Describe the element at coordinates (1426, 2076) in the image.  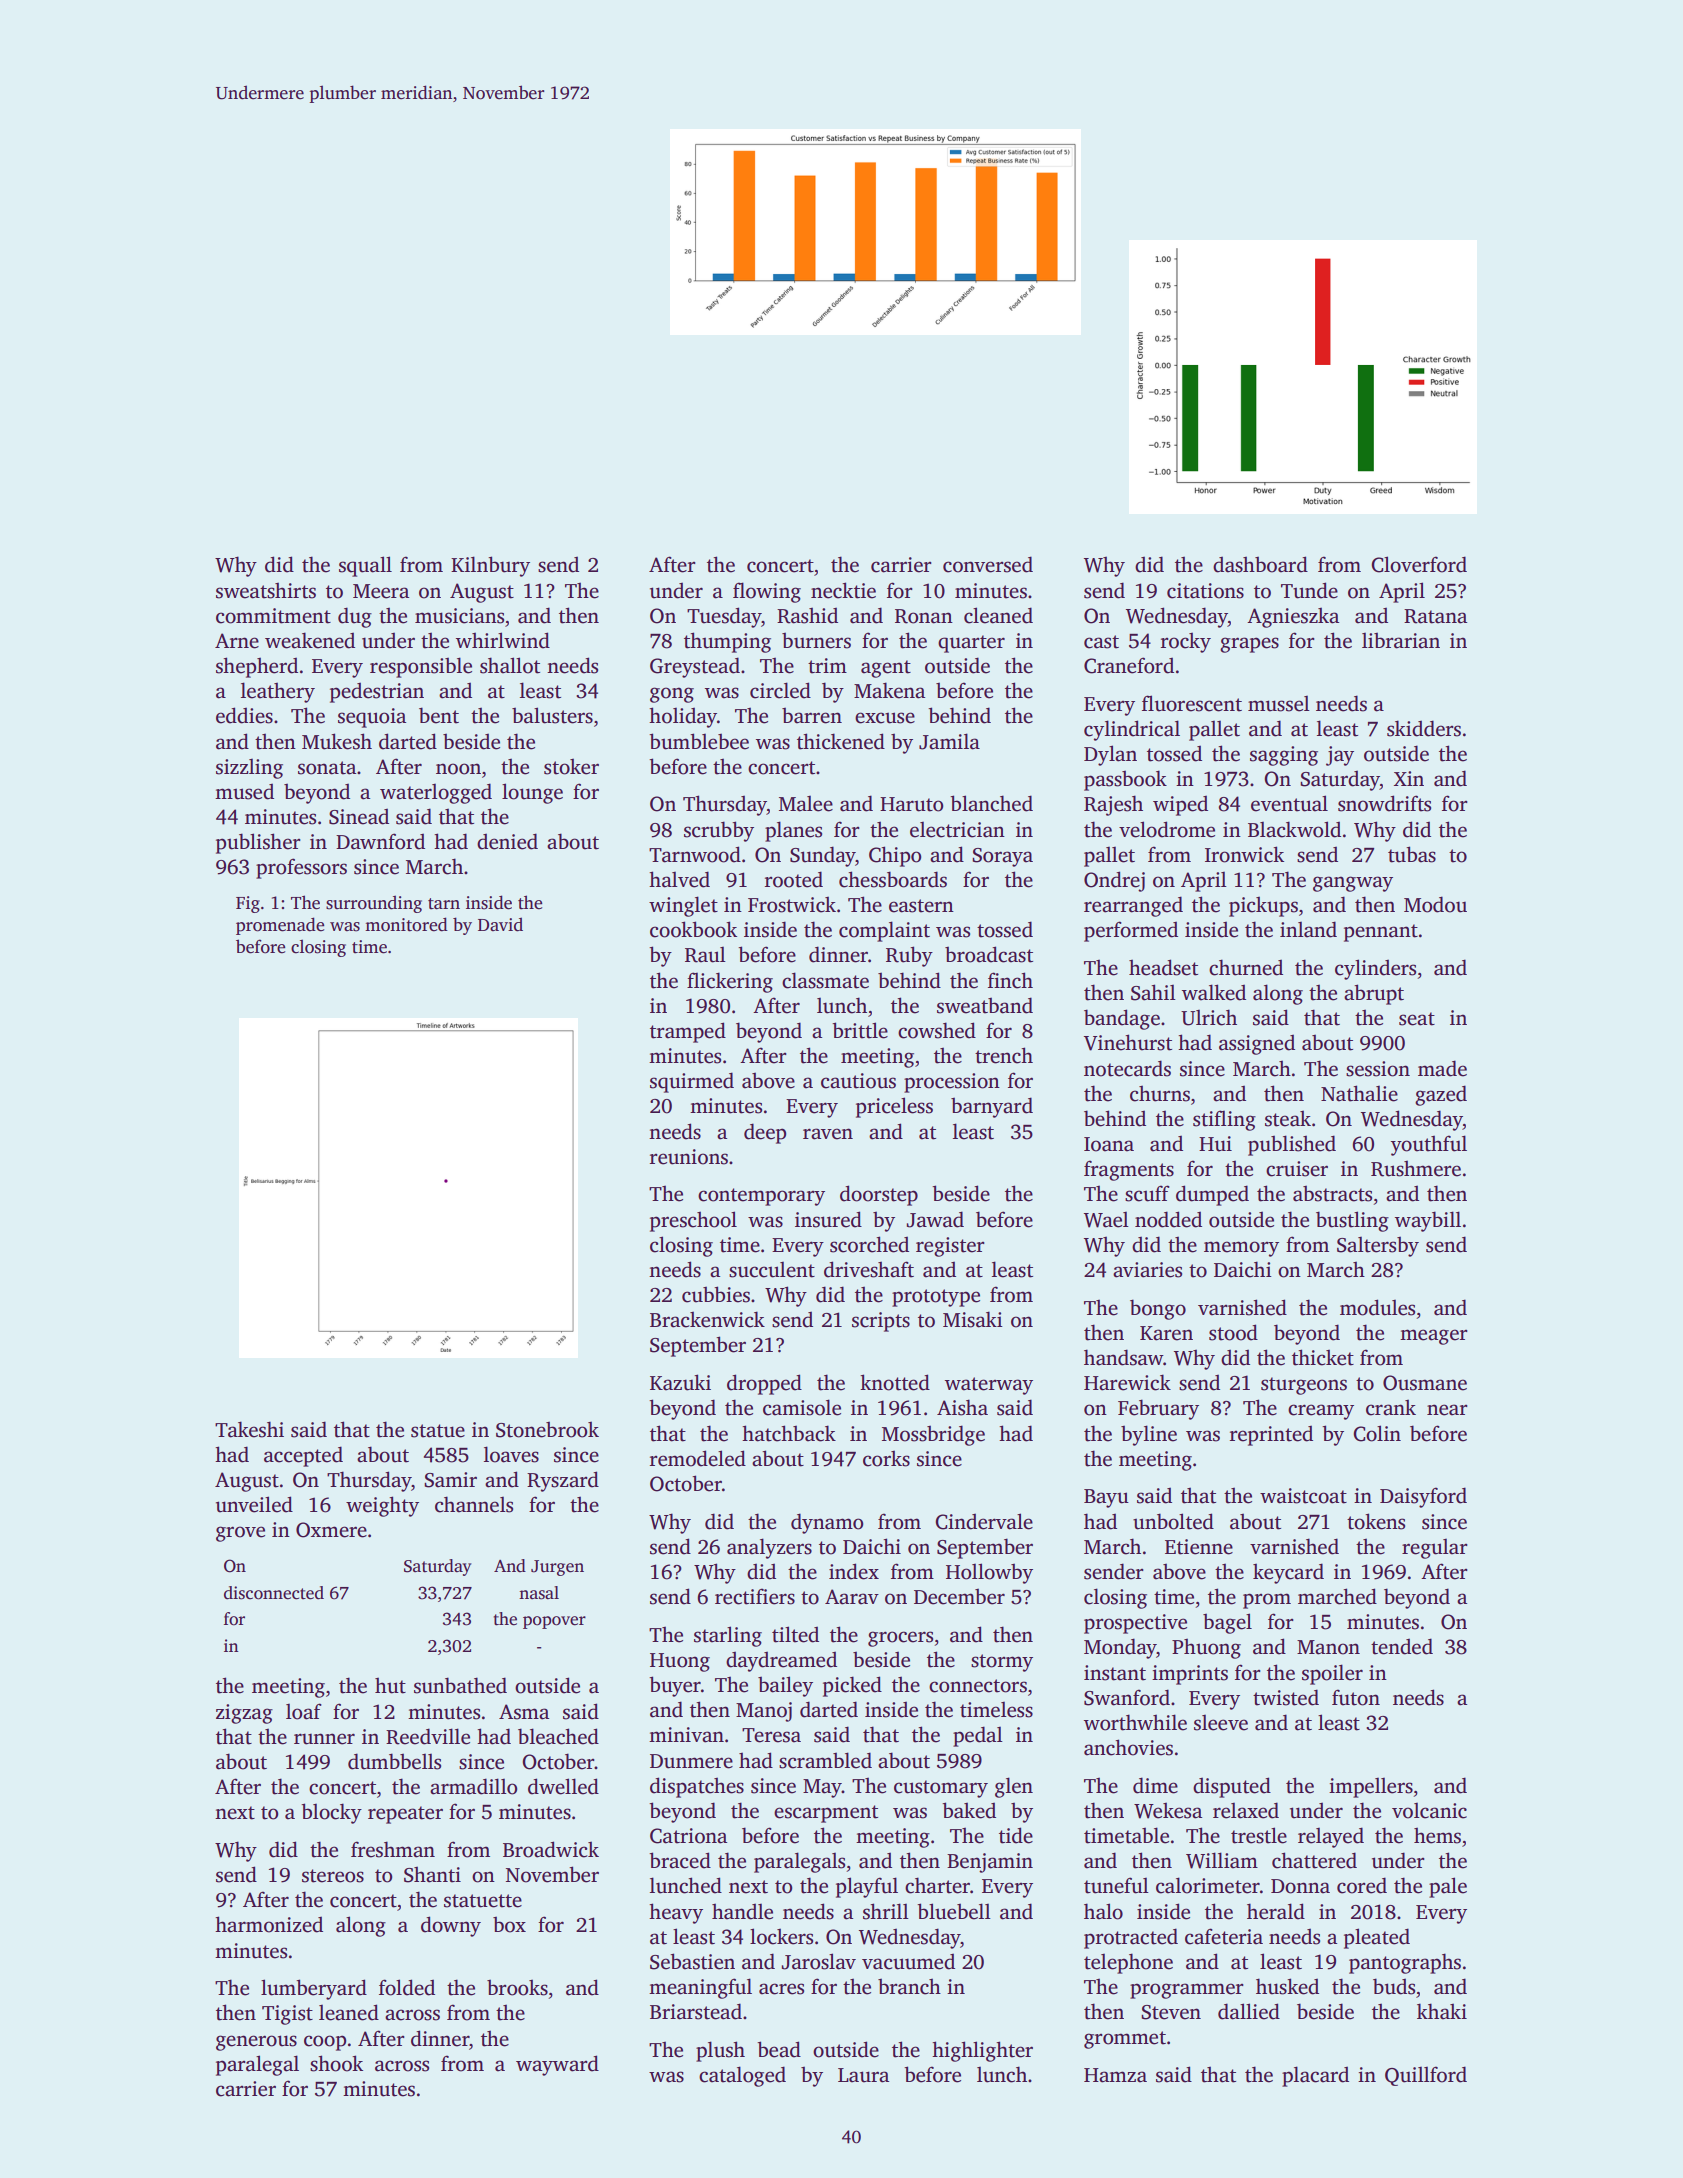
I see `Quillford` at that location.
